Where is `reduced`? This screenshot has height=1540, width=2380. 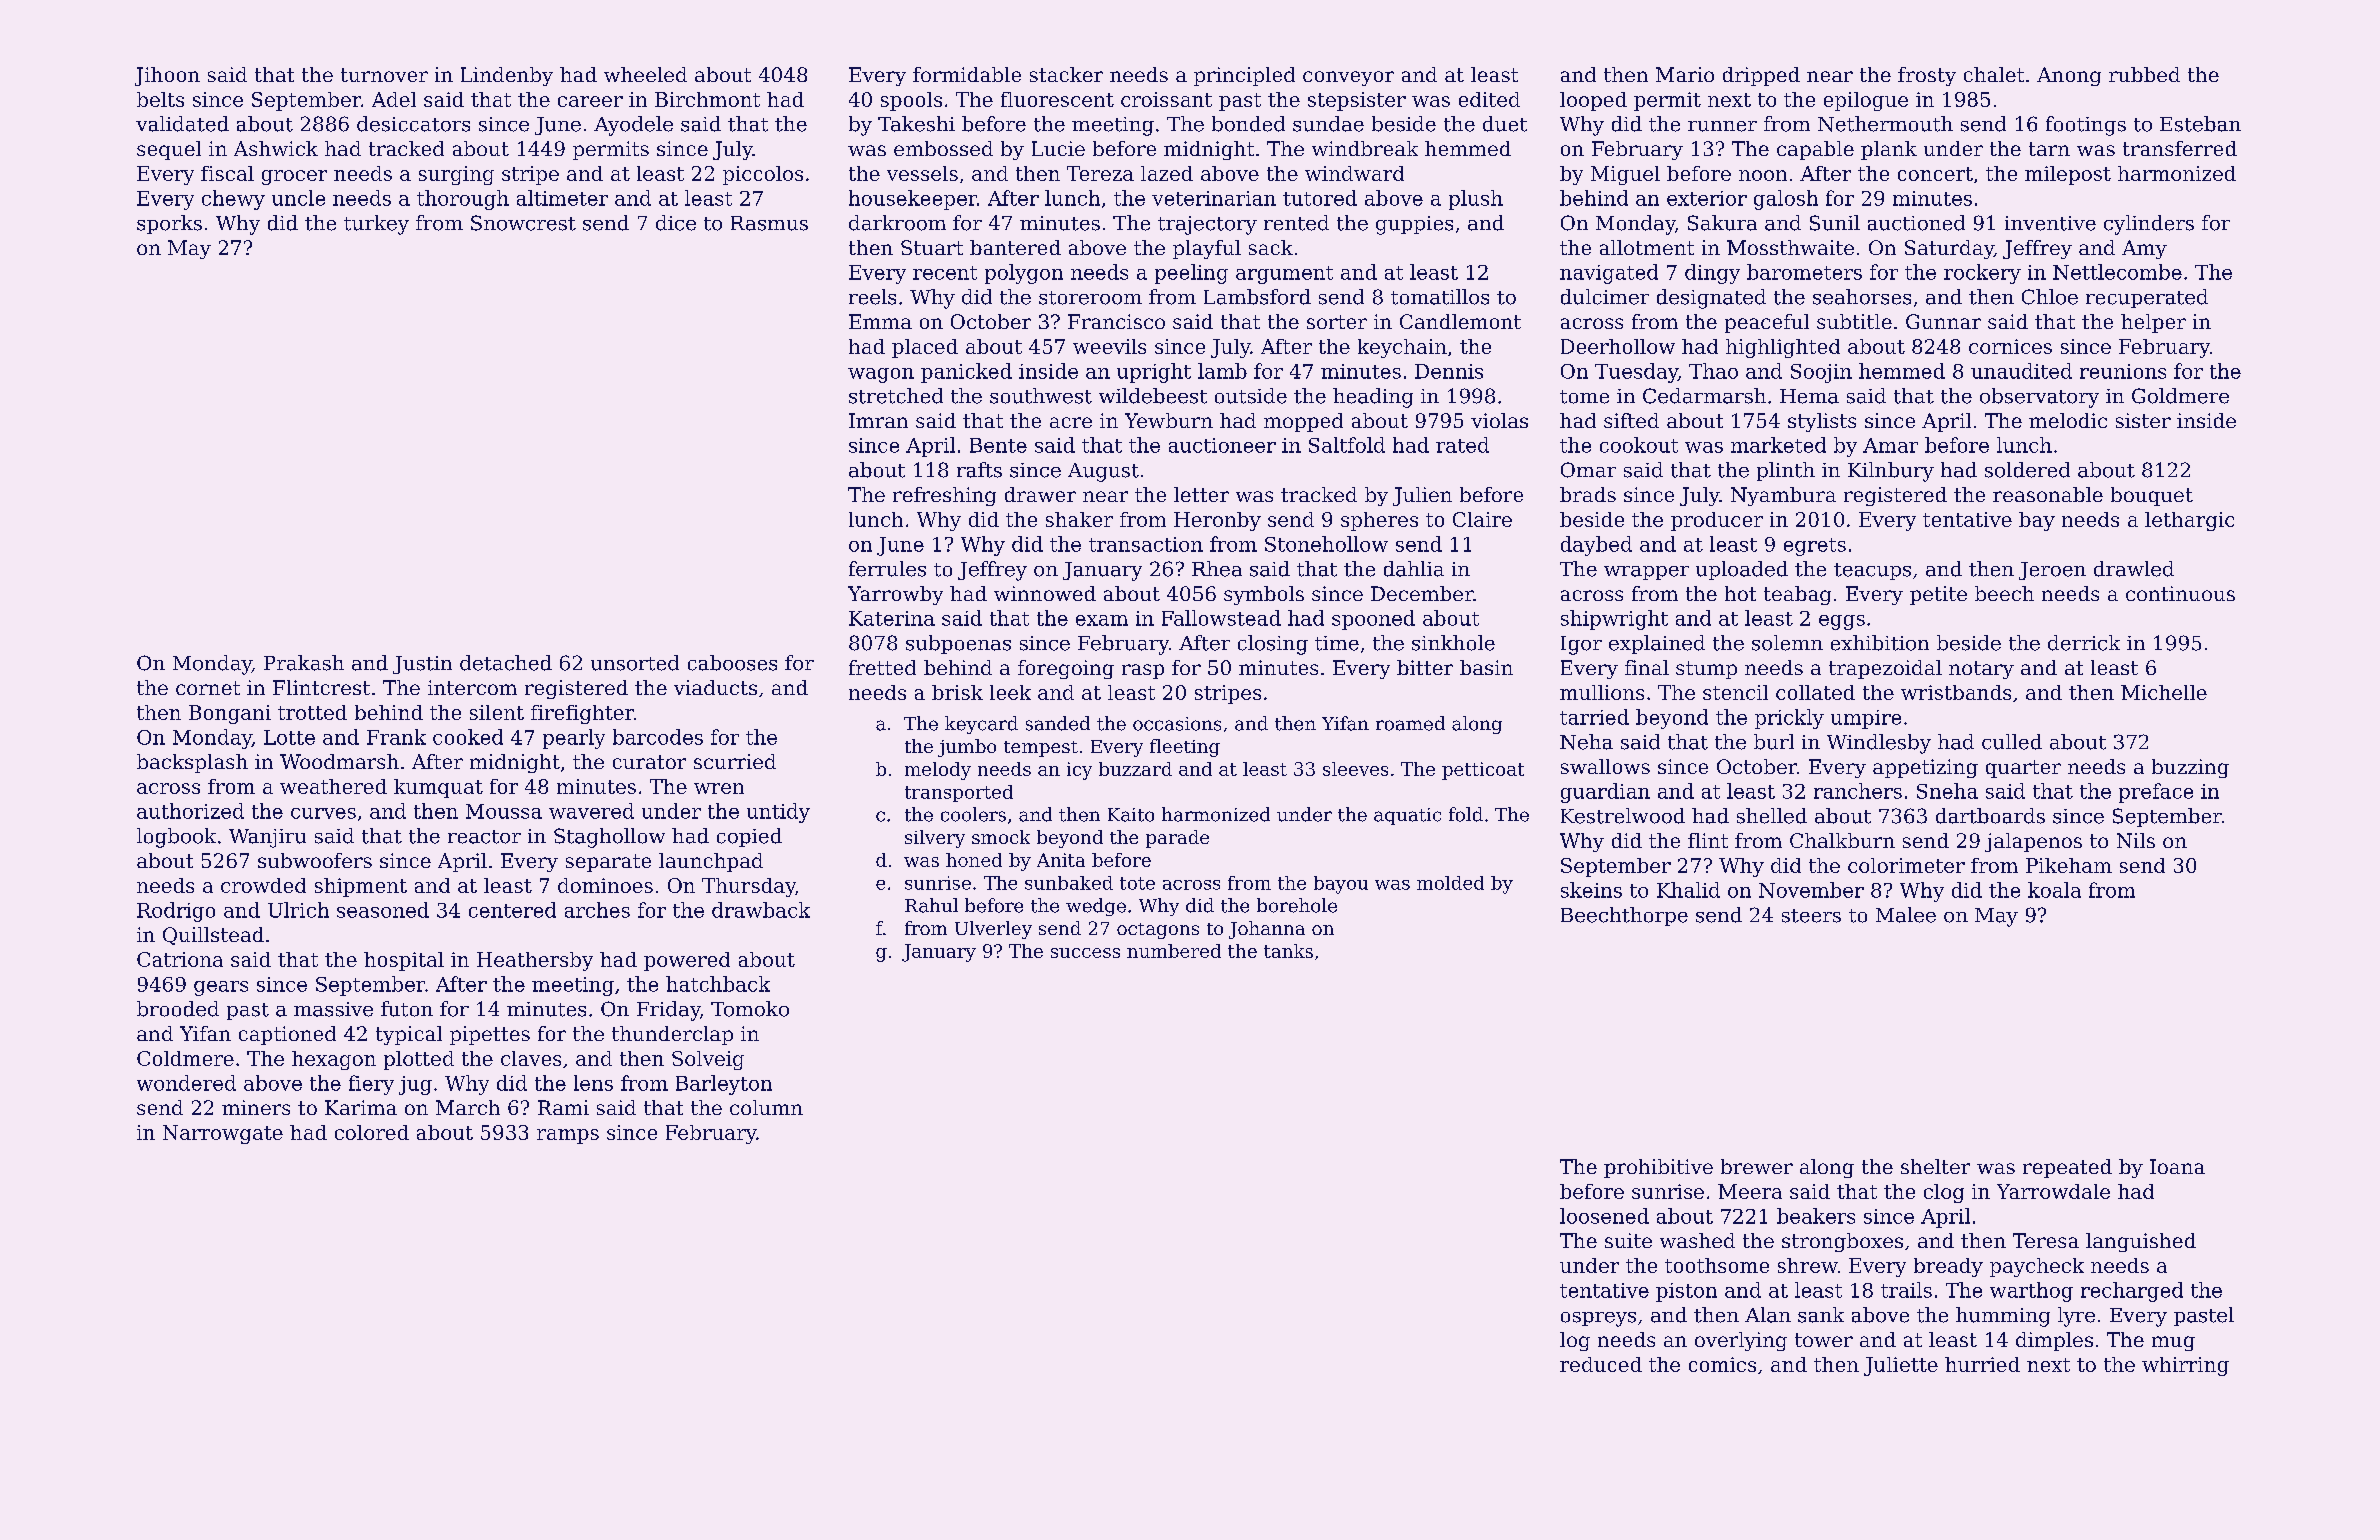
reduced is located at coordinates (1601, 1364).
